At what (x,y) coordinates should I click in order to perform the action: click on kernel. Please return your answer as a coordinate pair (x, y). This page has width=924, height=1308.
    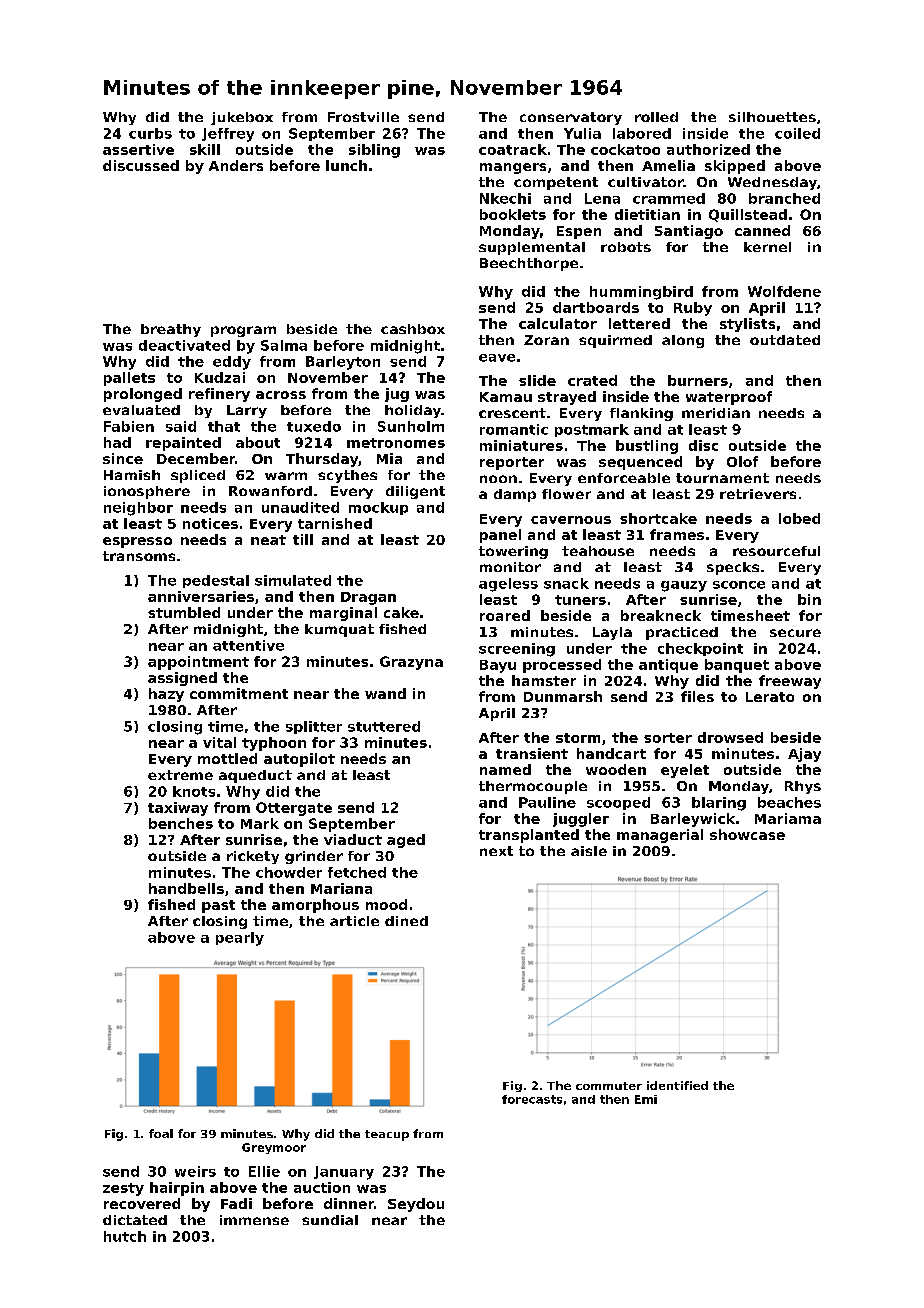
    Looking at the image, I should click on (767, 247).
